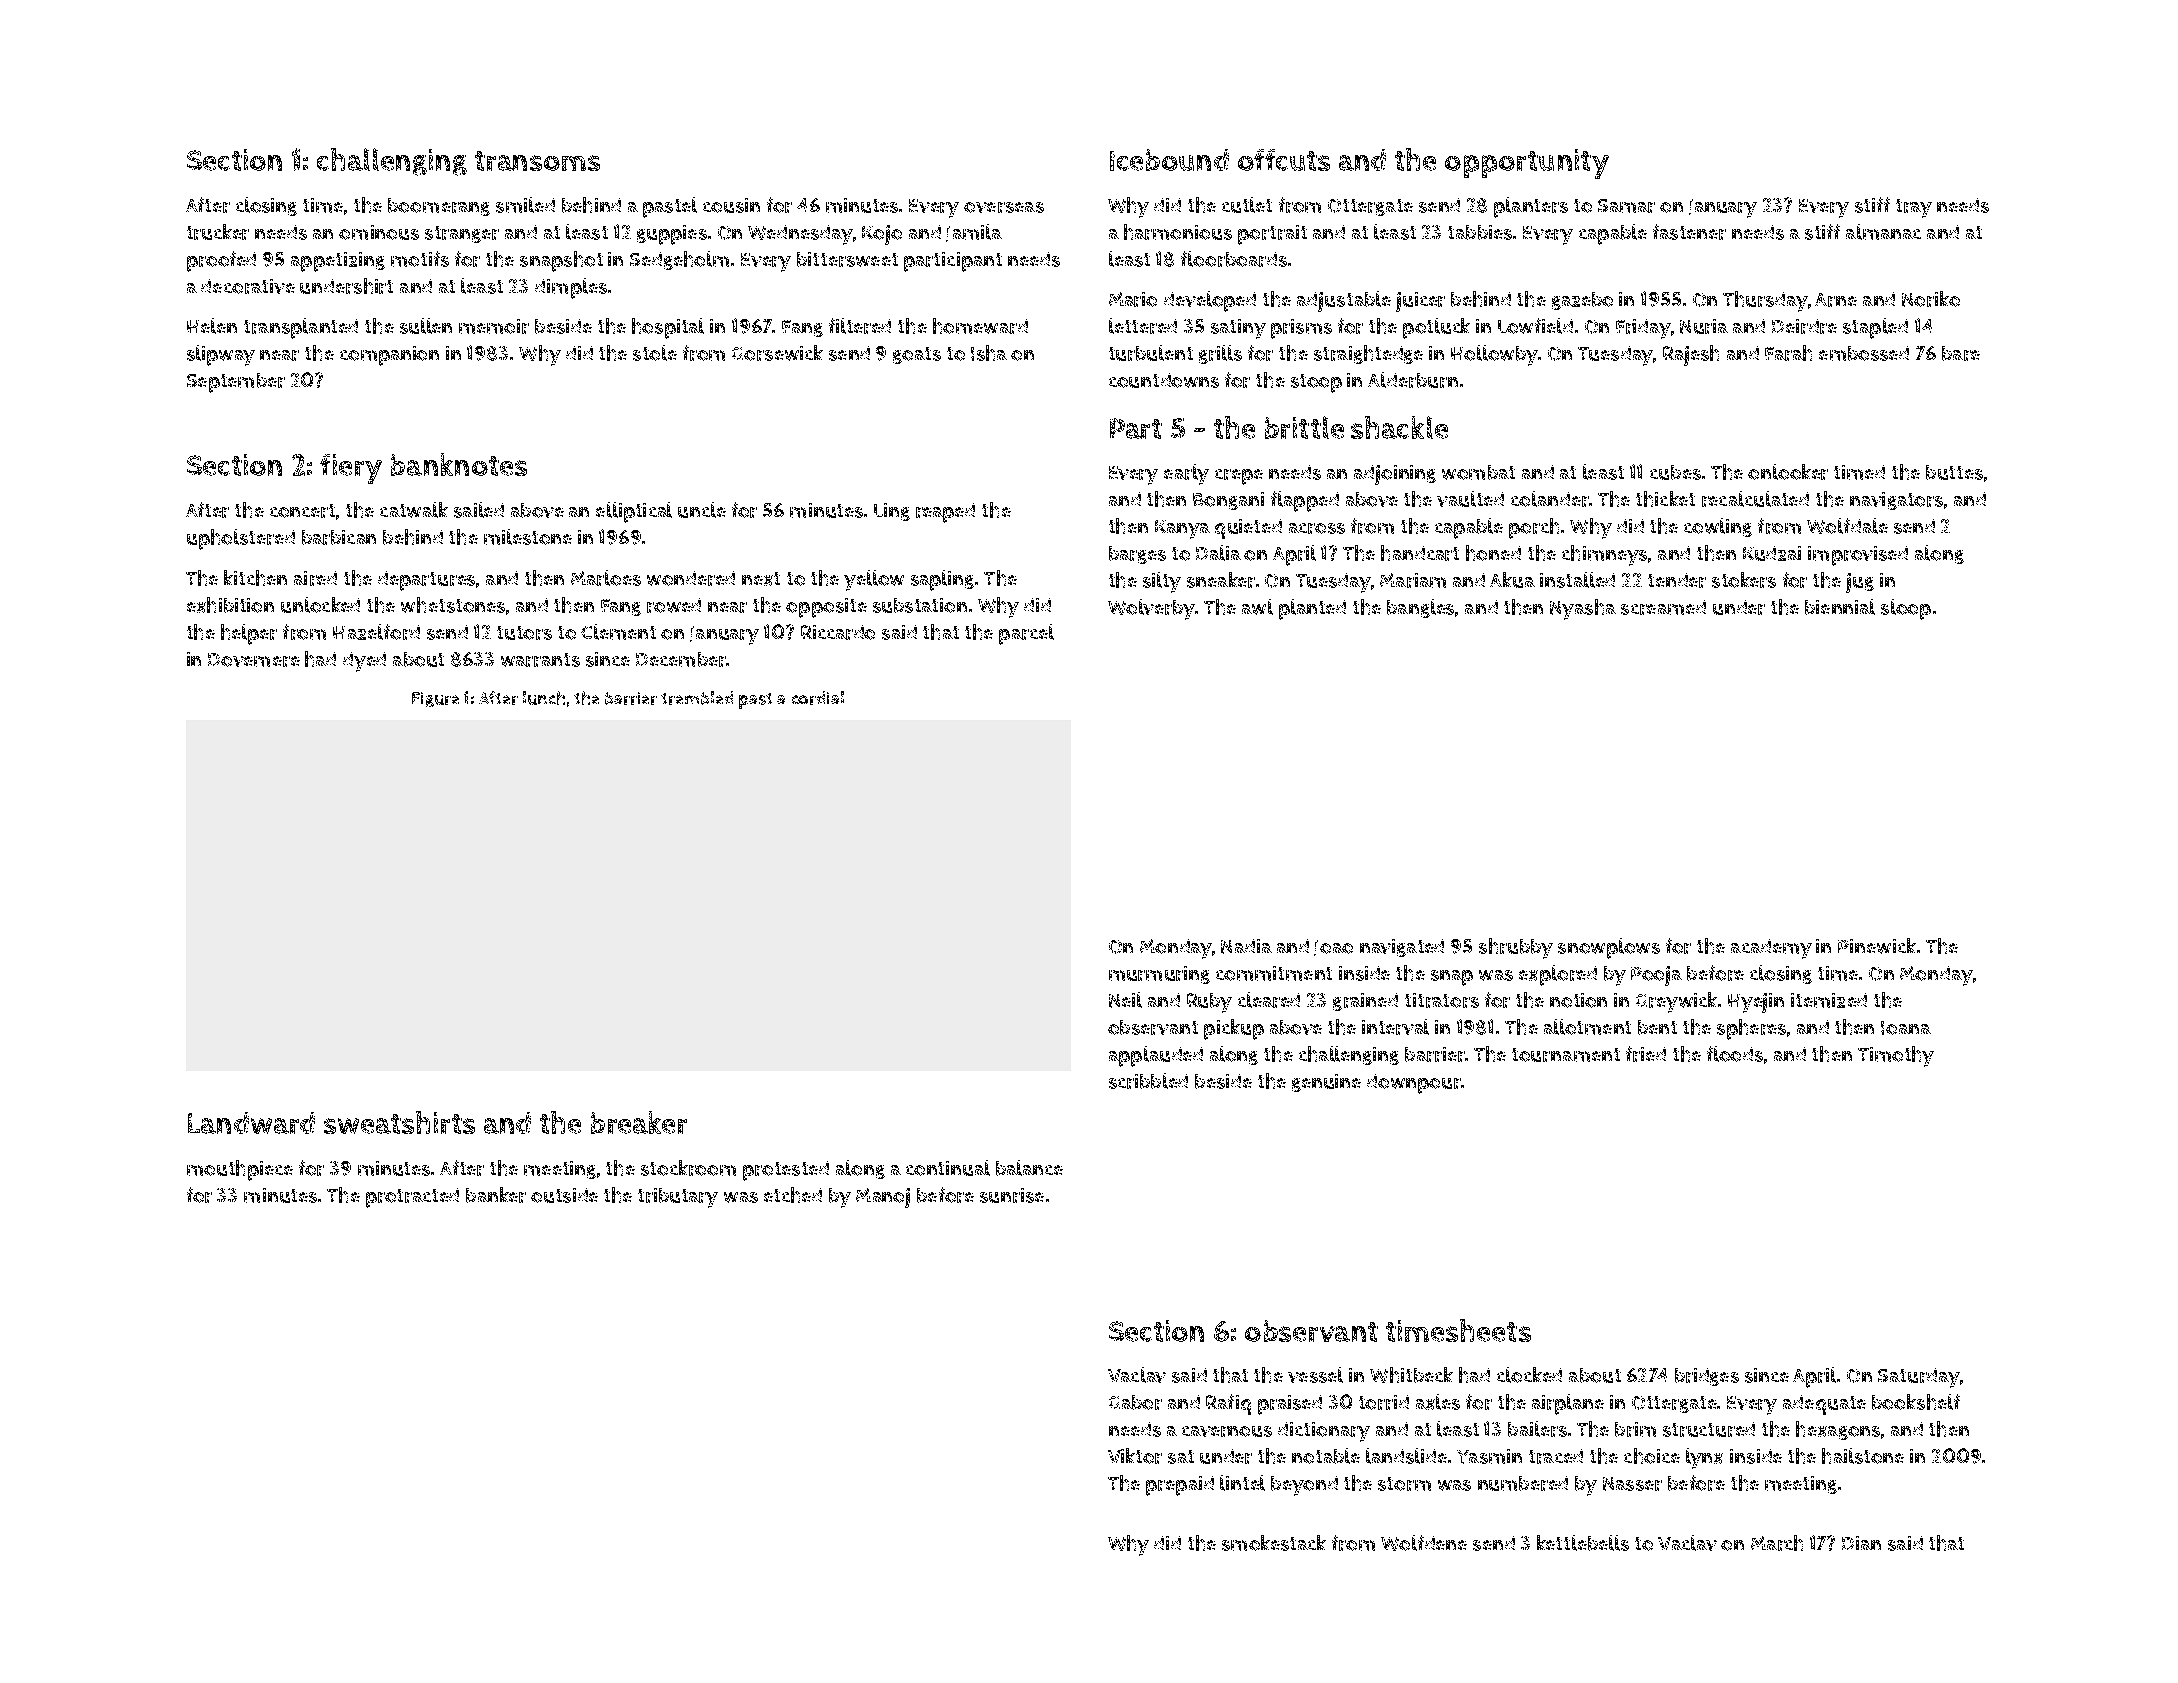  Describe the element at coordinates (1527, 164) in the image. I see `opportunity` at that location.
